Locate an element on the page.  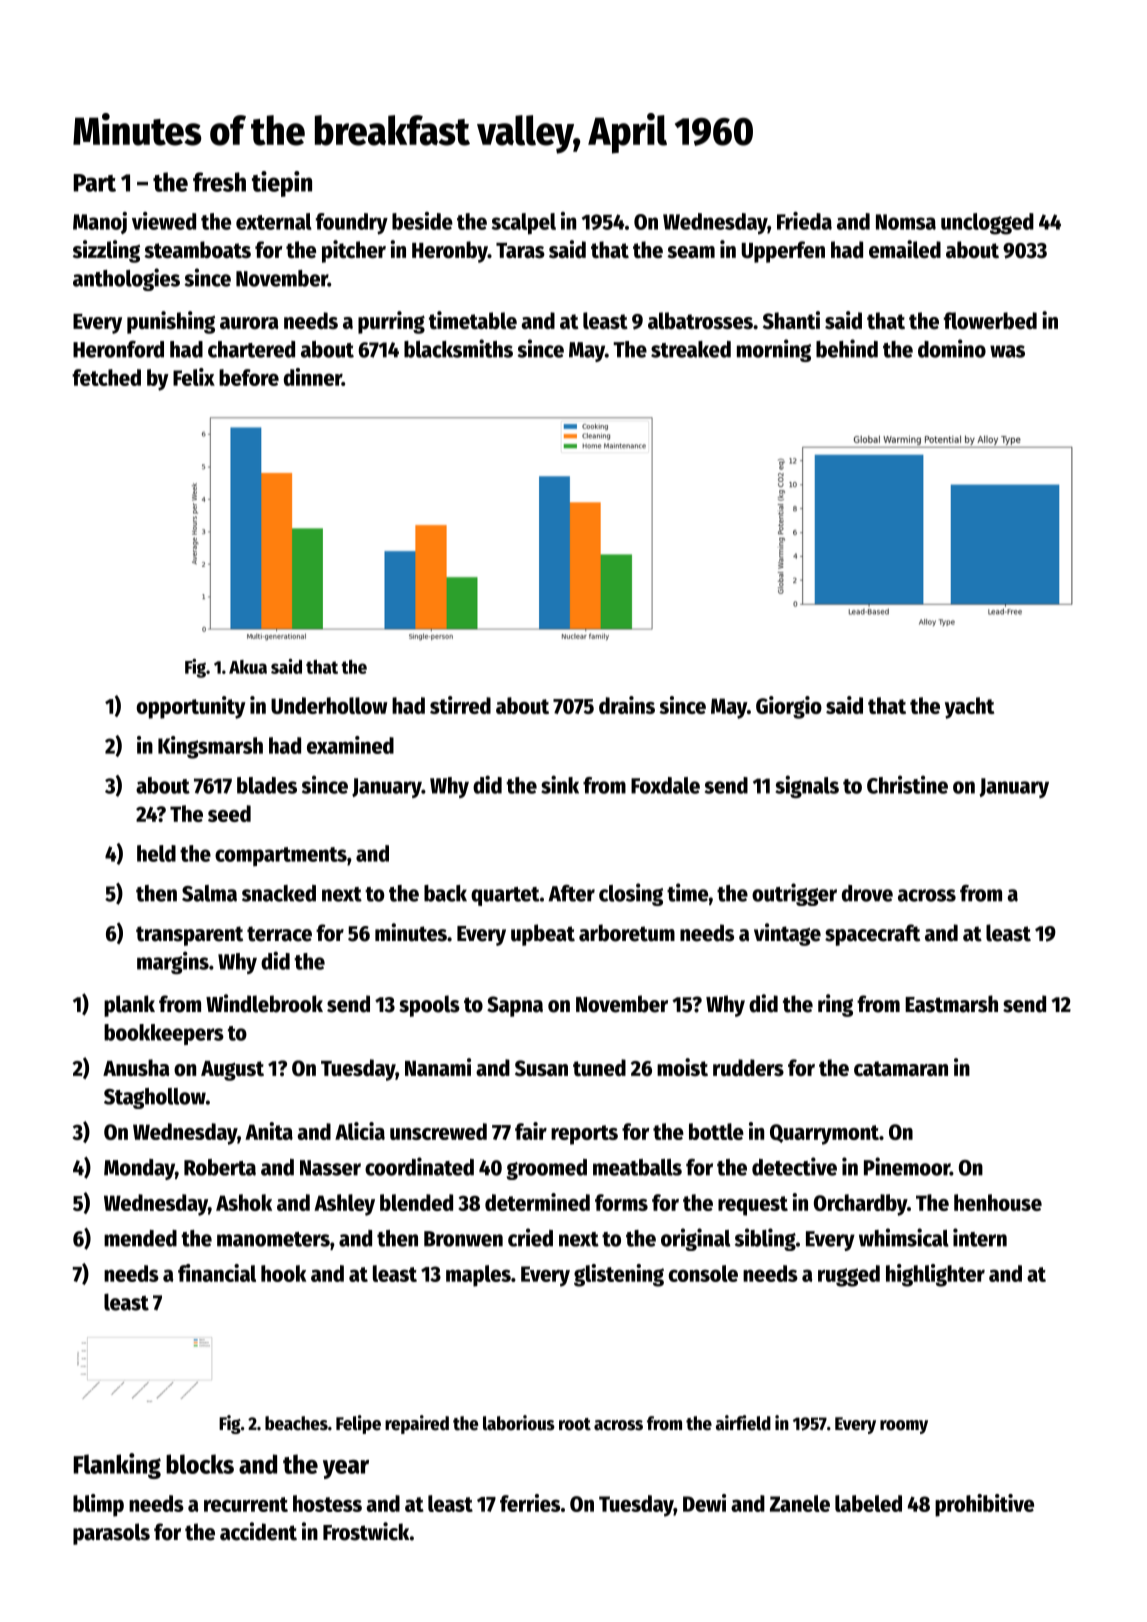
unclogged is located at coordinates (987, 224).
